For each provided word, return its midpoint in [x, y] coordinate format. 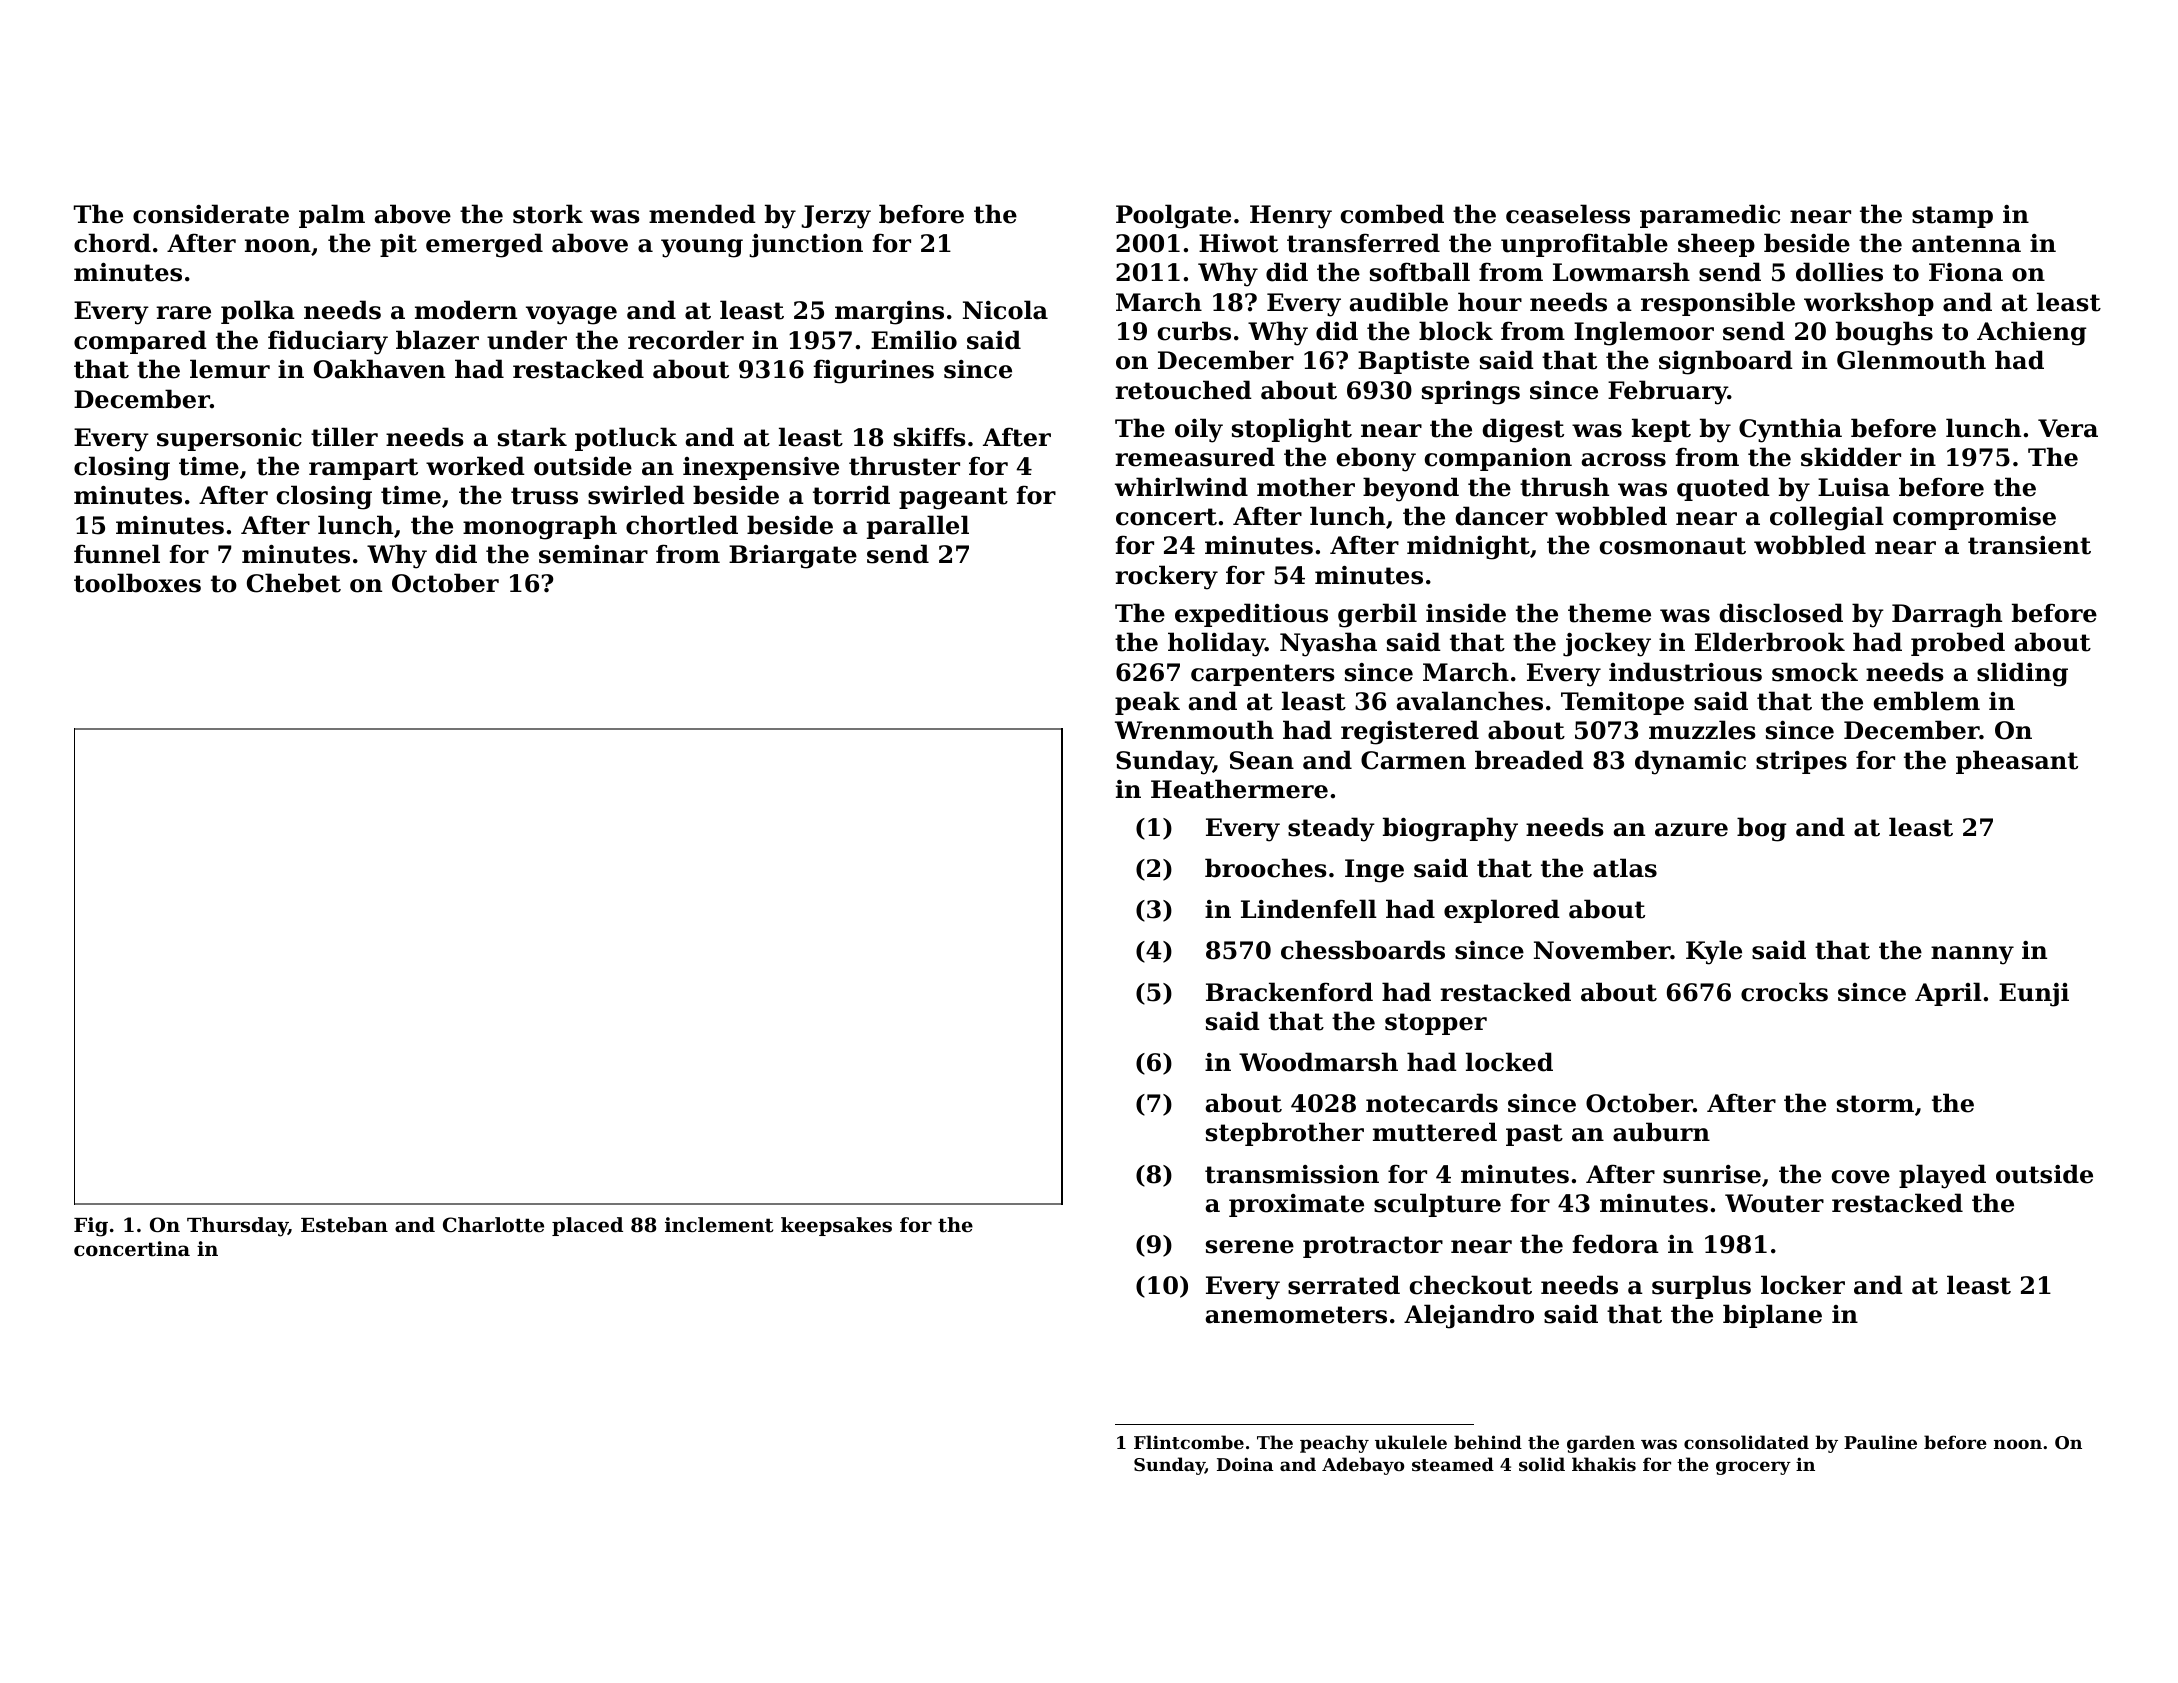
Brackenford [1289, 992]
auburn [1661, 1132]
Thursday [237, 1227]
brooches [1266, 868]
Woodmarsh [1318, 1062]
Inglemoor [1644, 333]
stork [548, 214]
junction [806, 246]
